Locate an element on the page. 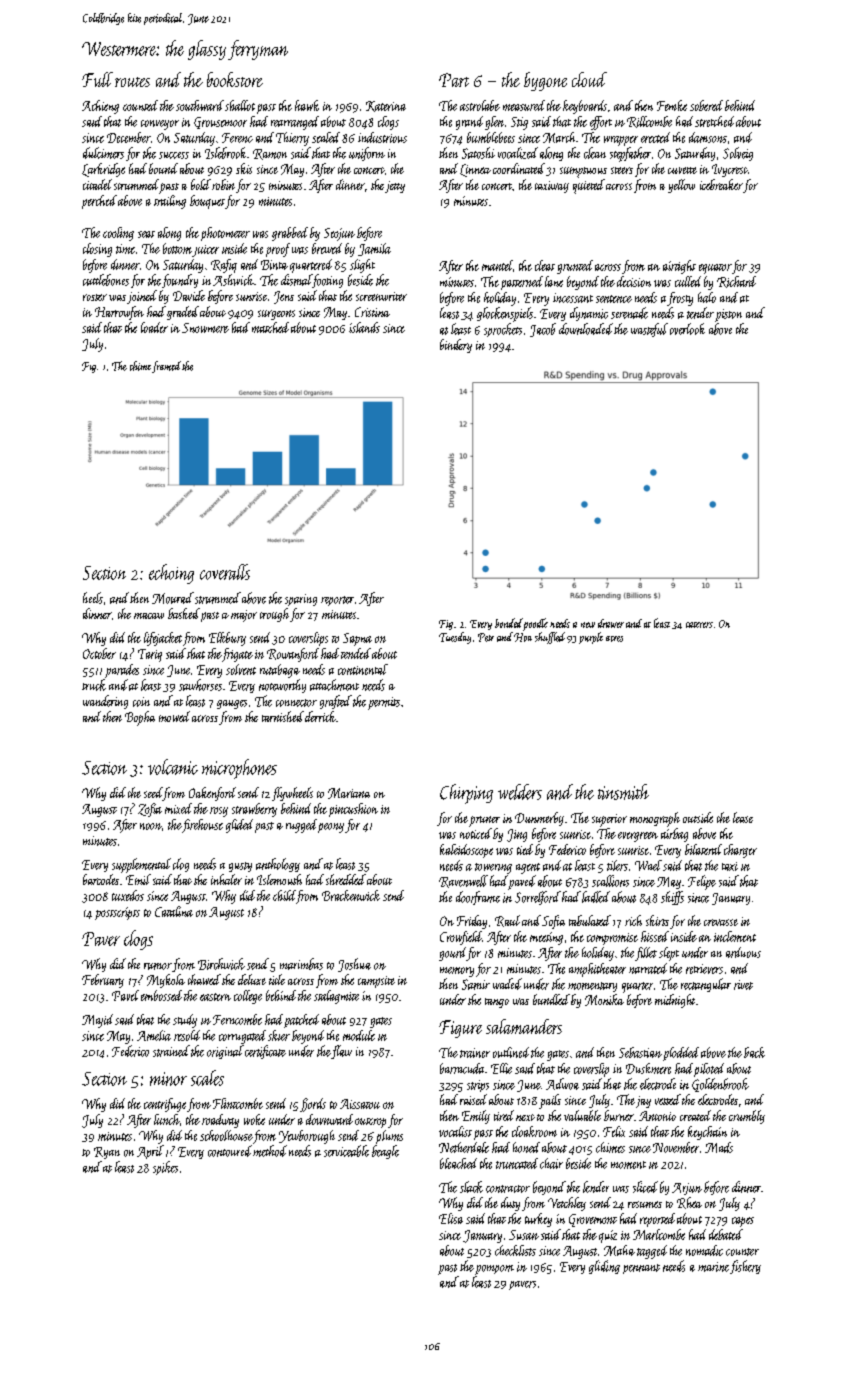 The height and width of the image is (1400, 849). drawer is located at coordinates (611, 623).
